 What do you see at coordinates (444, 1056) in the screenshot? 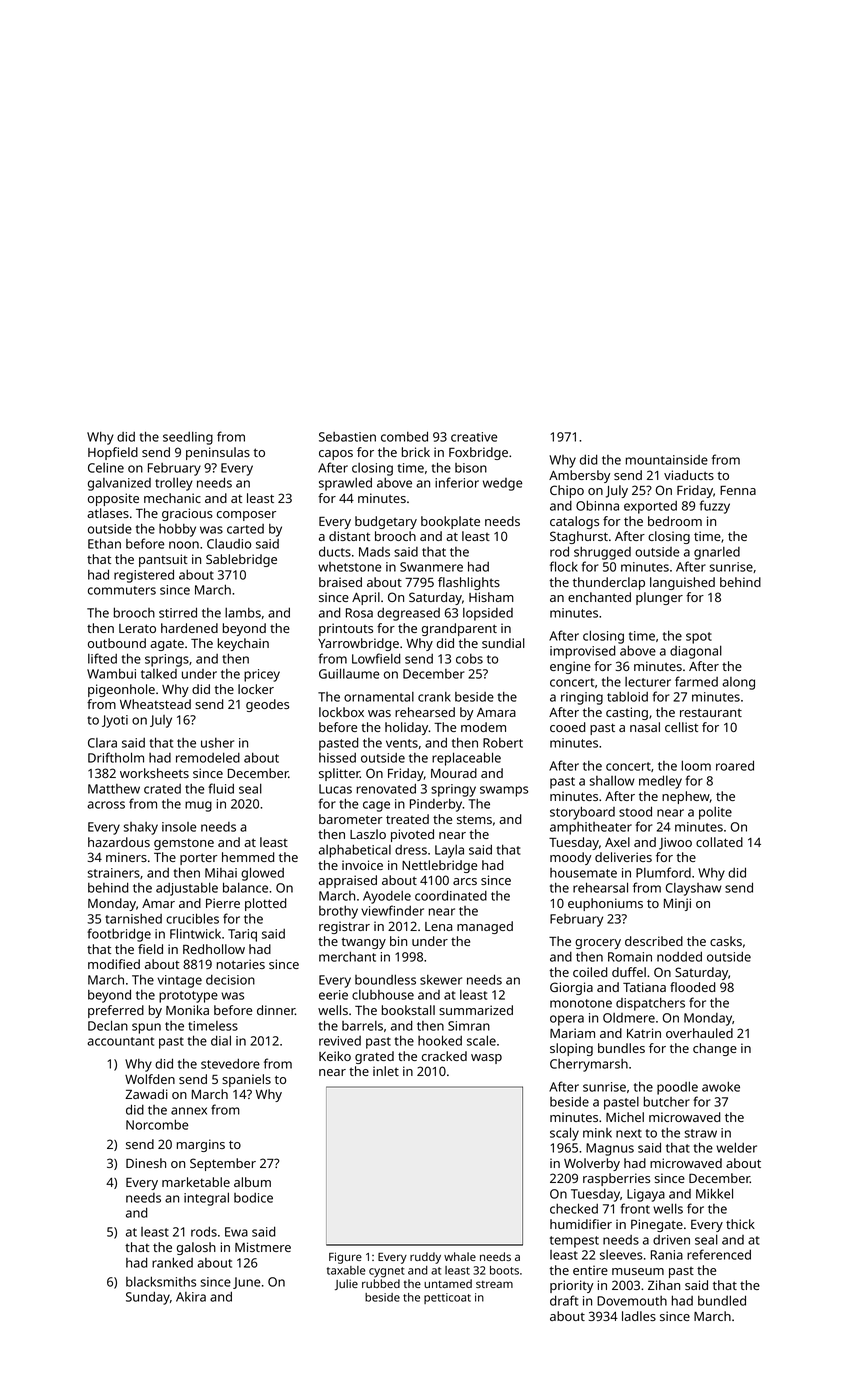
I see `cracked` at bounding box center [444, 1056].
